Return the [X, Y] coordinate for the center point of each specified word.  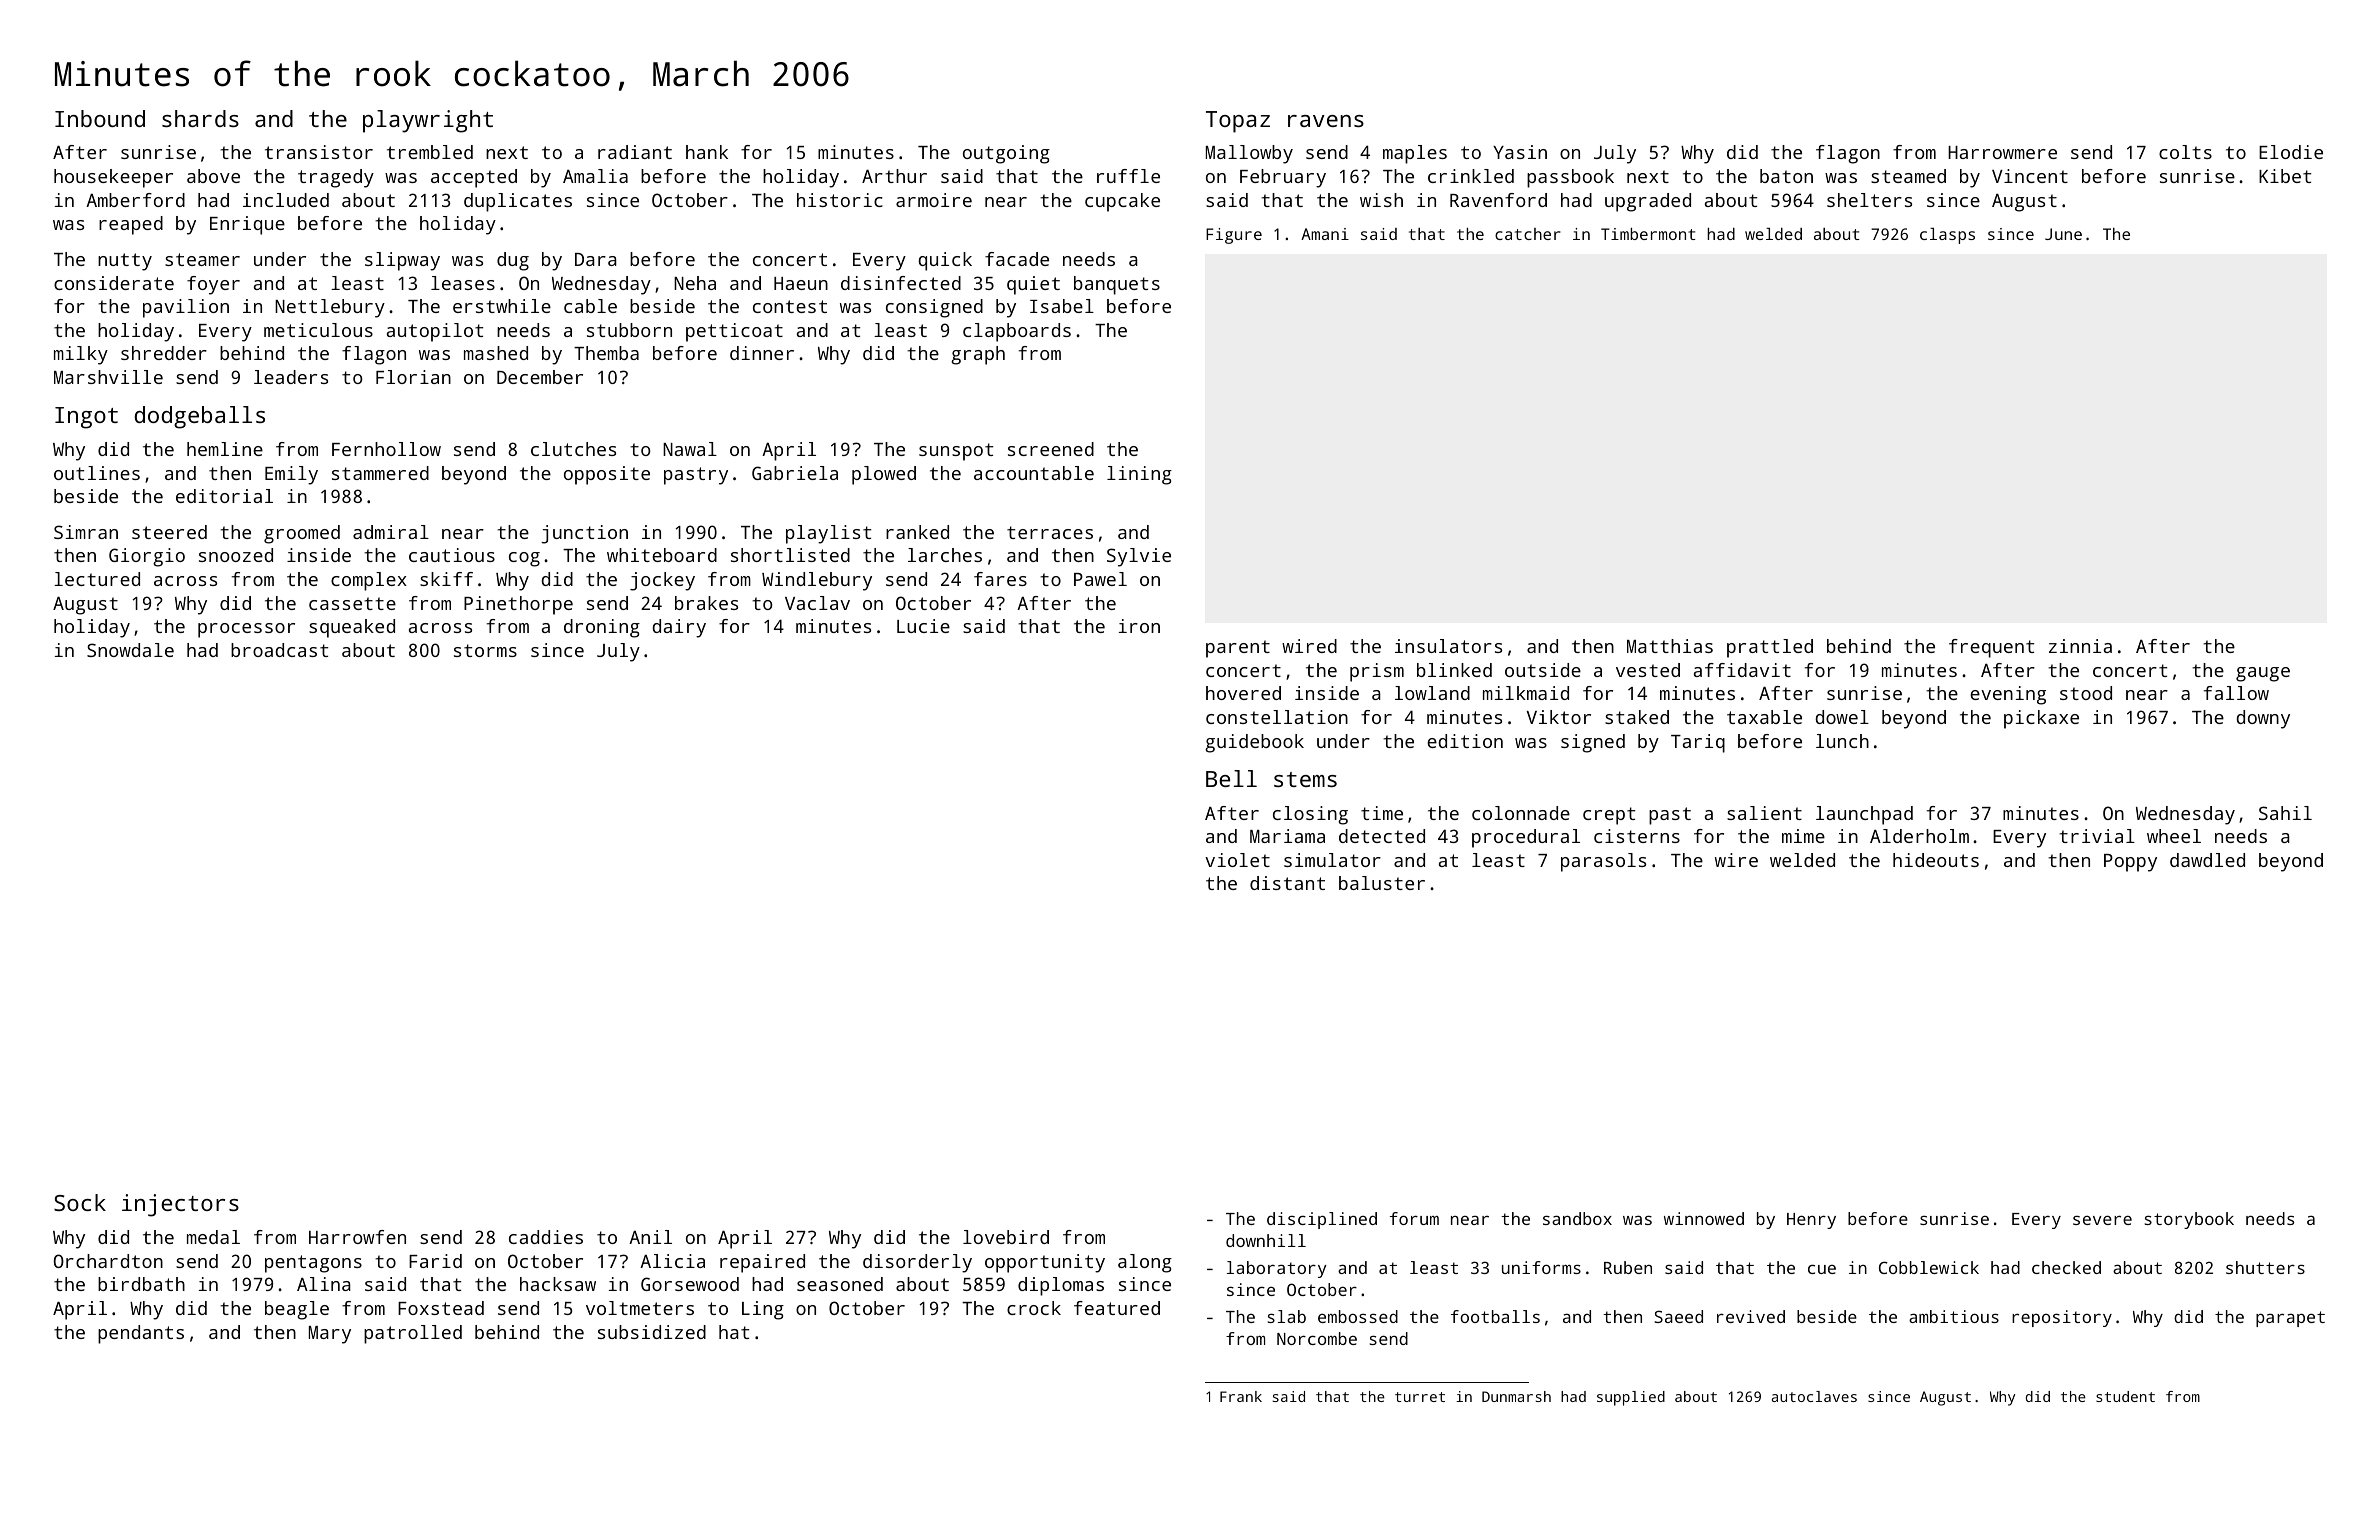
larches [945, 555]
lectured [97, 579]
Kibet [2285, 176]
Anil [650, 1237]
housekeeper [113, 178]
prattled [1770, 648]
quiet [1033, 285]
